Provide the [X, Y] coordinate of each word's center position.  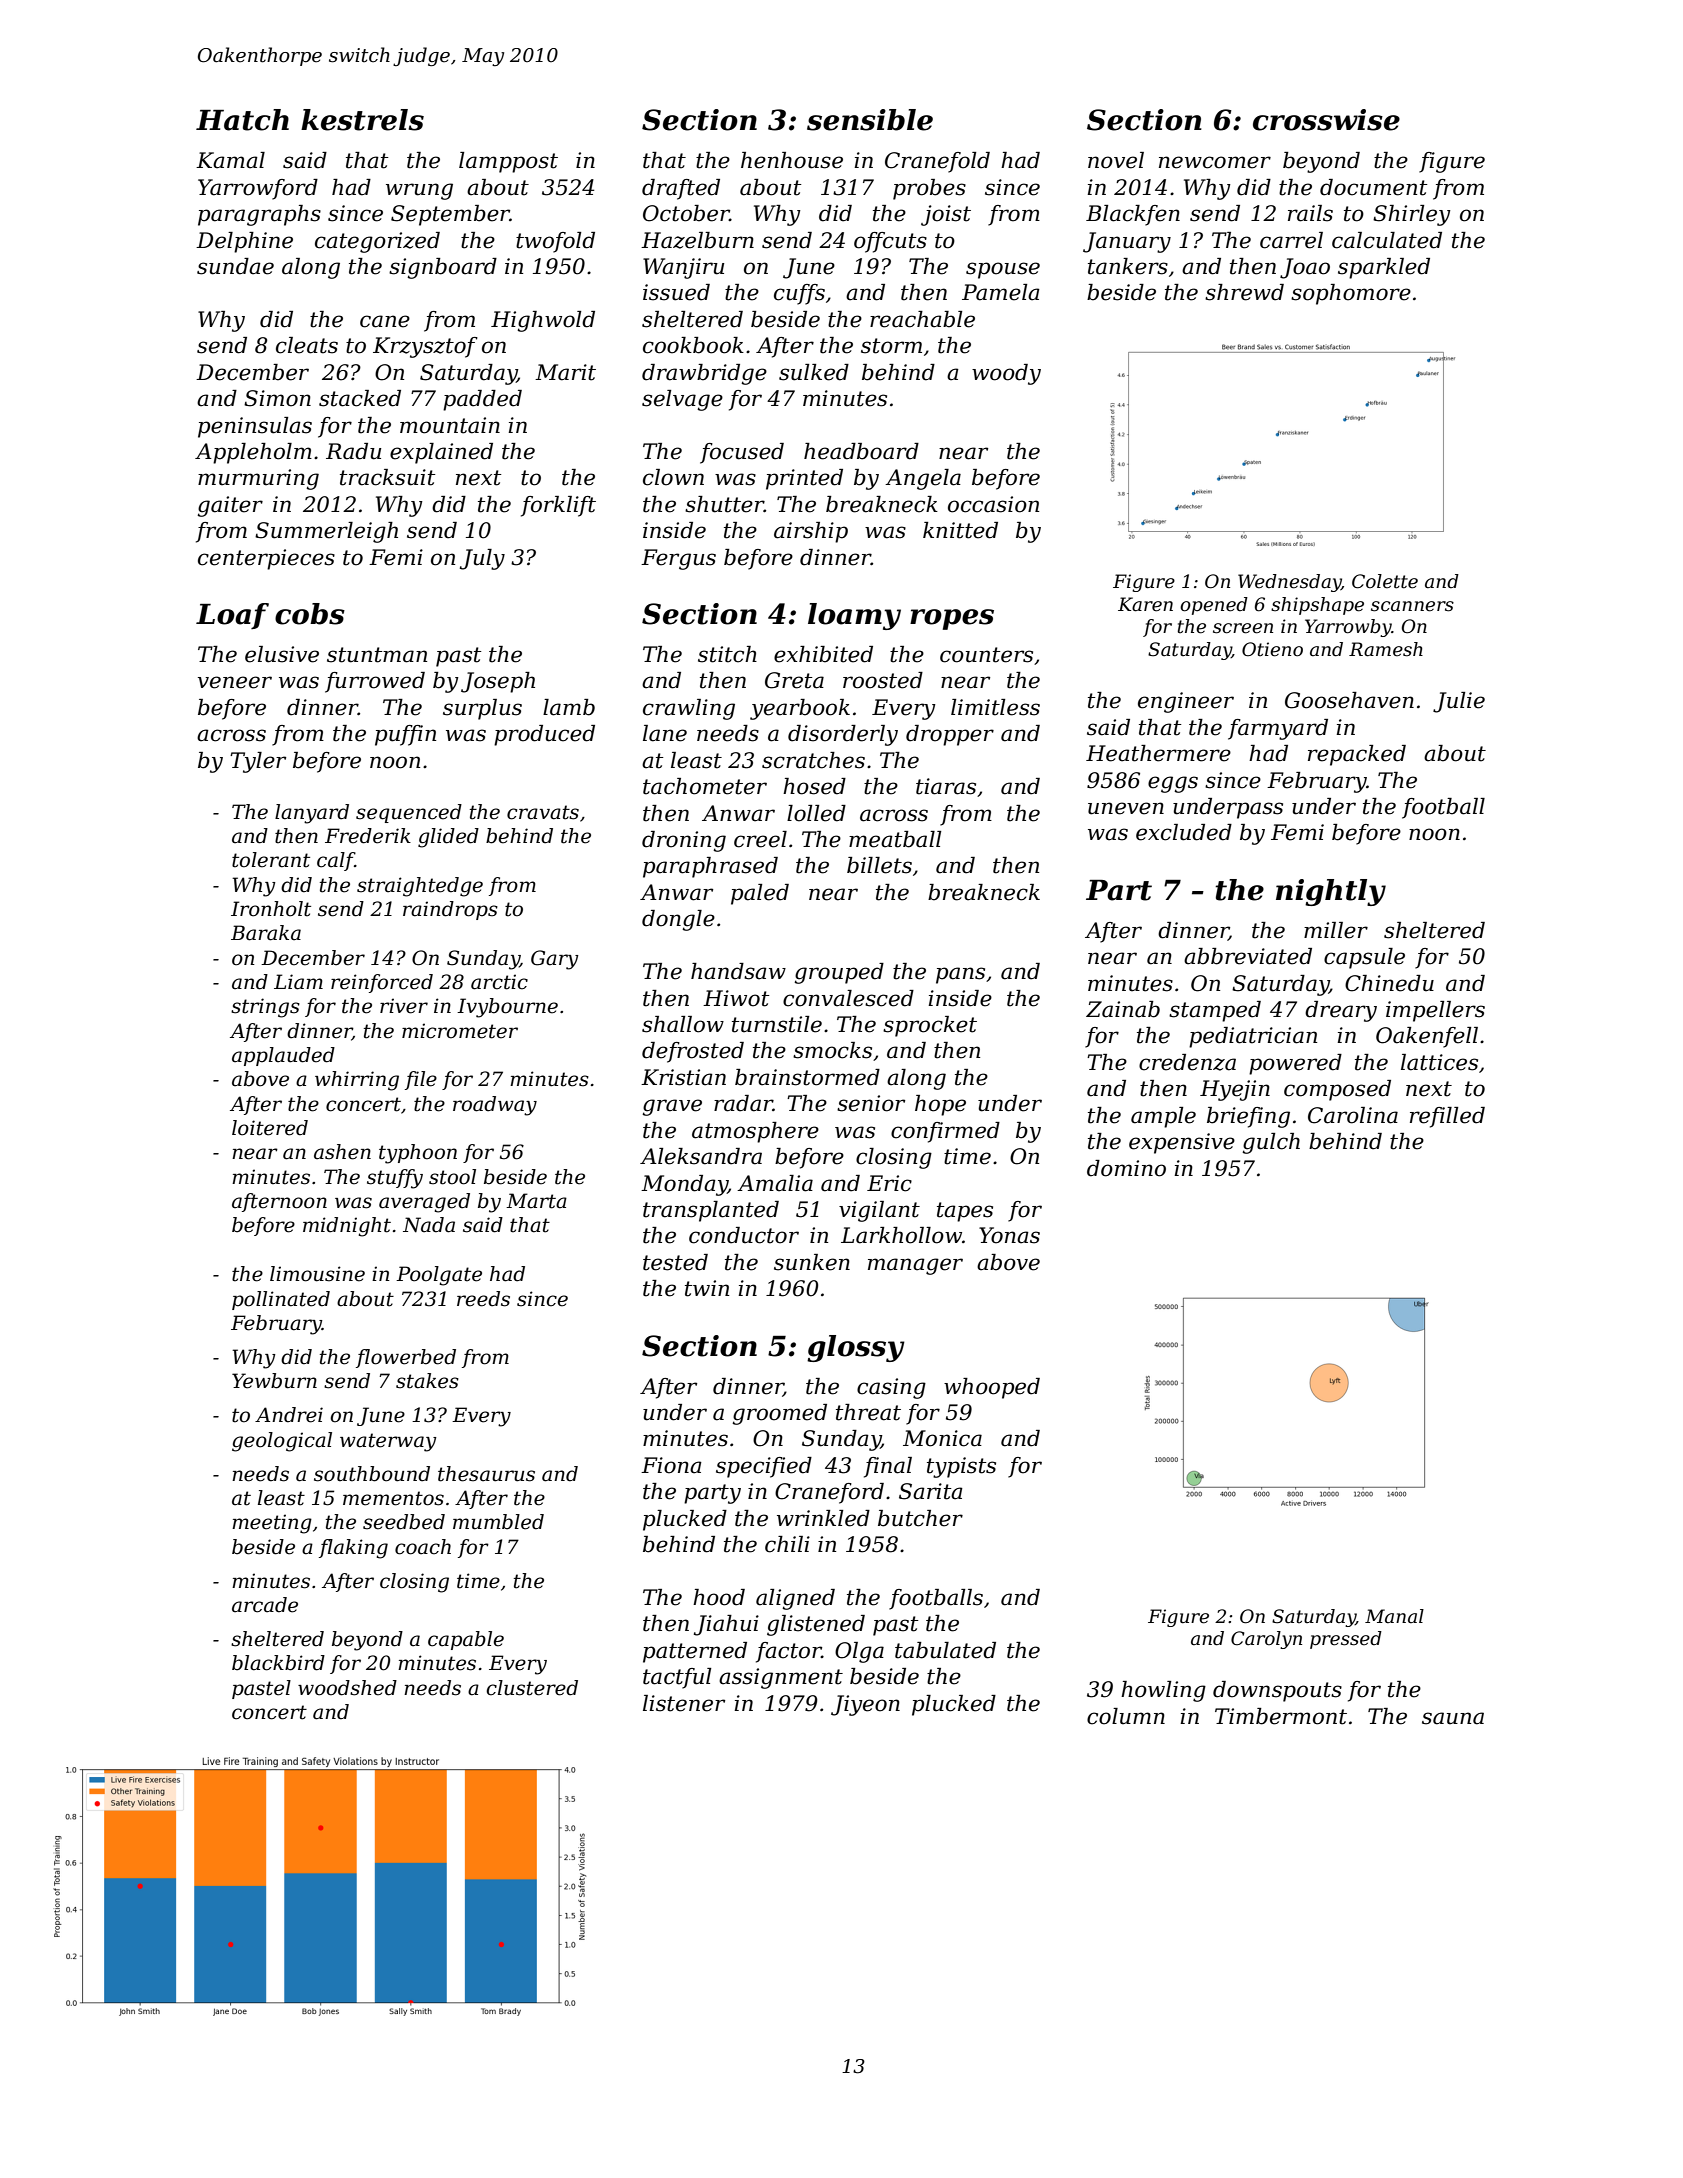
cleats [307, 345]
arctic [499, 982]
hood [719, 1597]
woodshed [347, 1688]
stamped [1215, 1011]
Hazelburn [697, 240]
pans [960, 975]
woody [1006, 374]
